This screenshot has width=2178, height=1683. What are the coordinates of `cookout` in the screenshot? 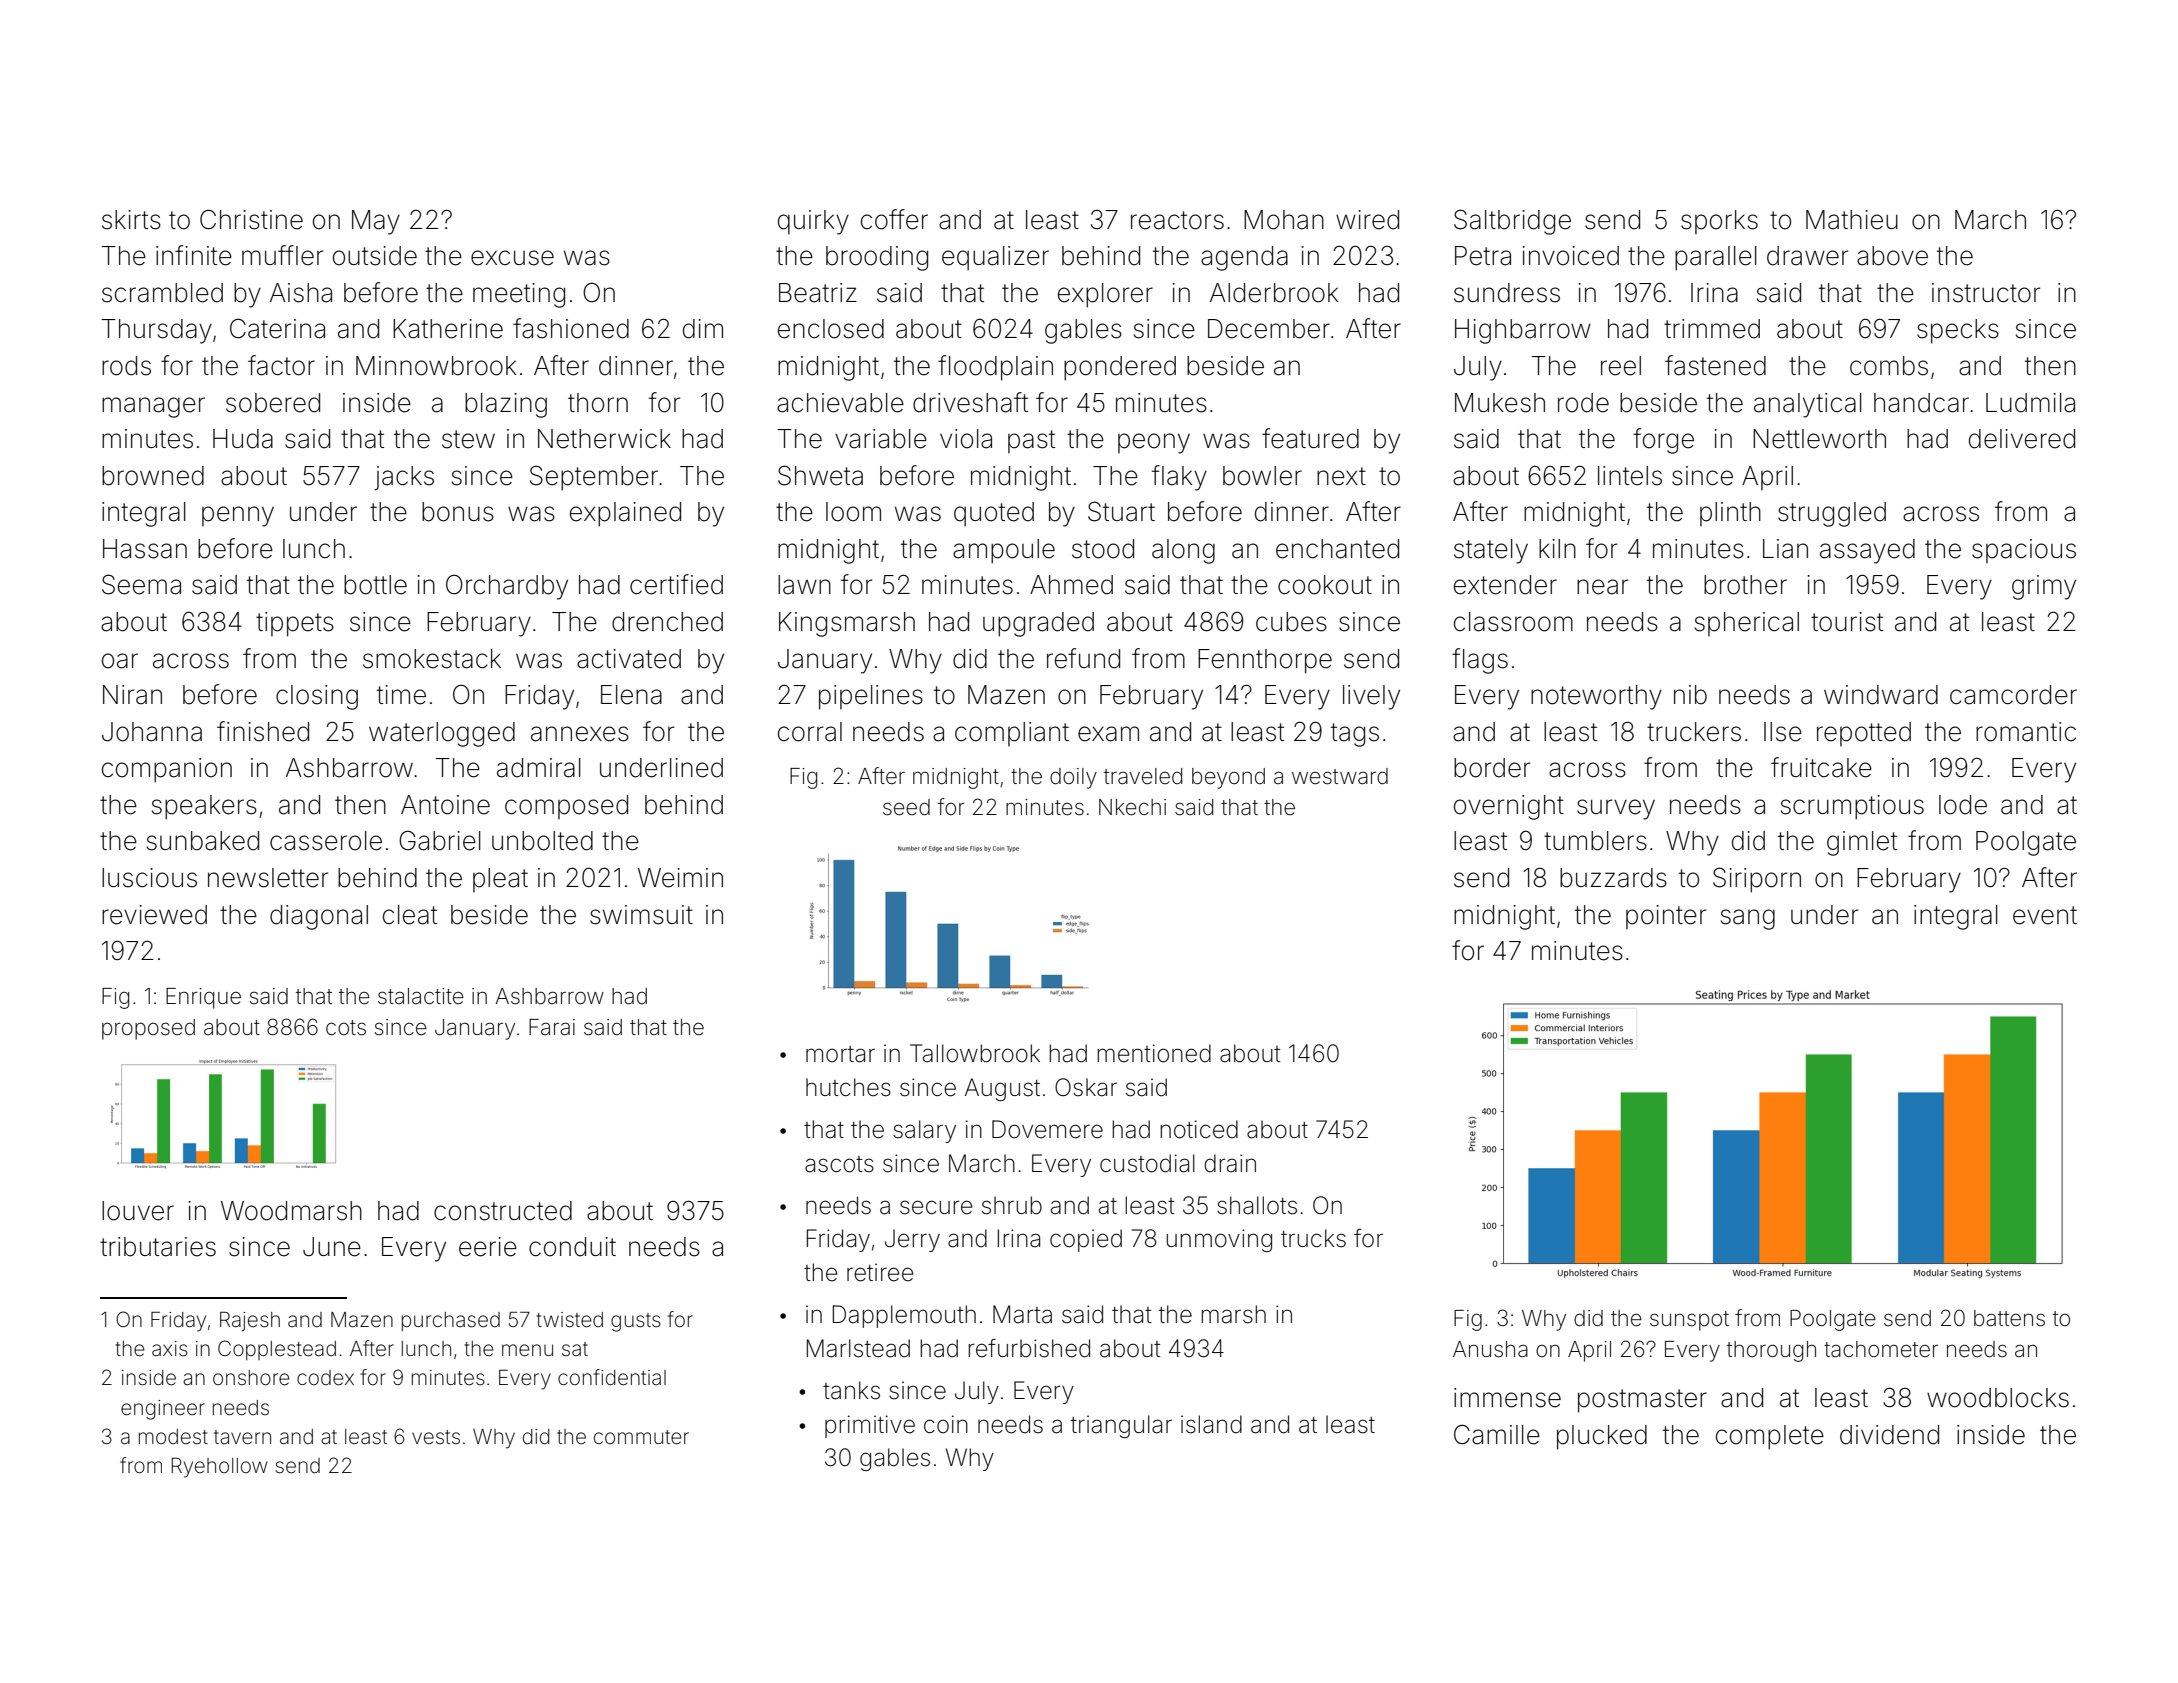 It's located at (1325, 585).
